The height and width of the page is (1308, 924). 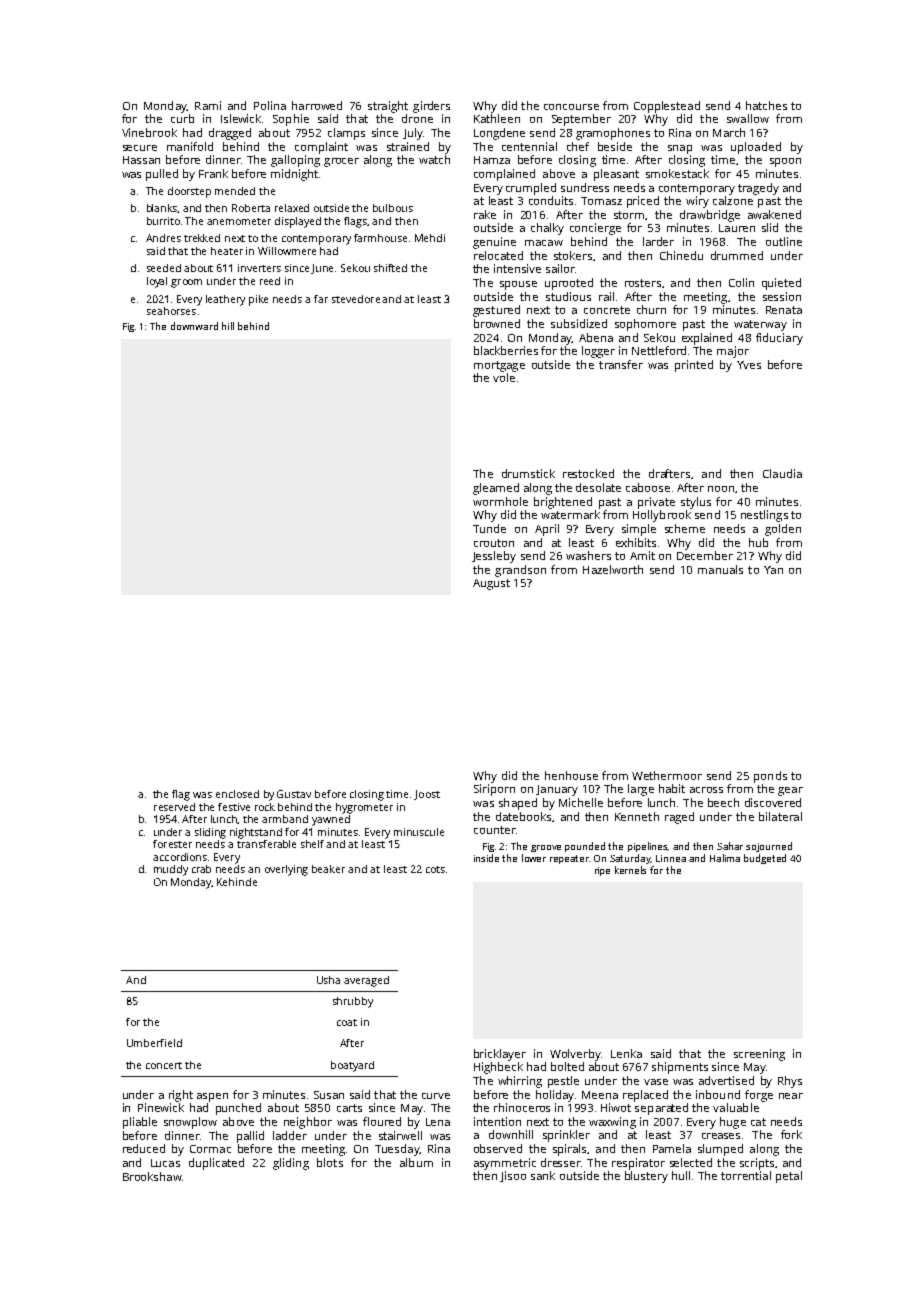 What do you see at coordinates (491, 584) in the page?
I see `August` at bounding box center [491, 584].
